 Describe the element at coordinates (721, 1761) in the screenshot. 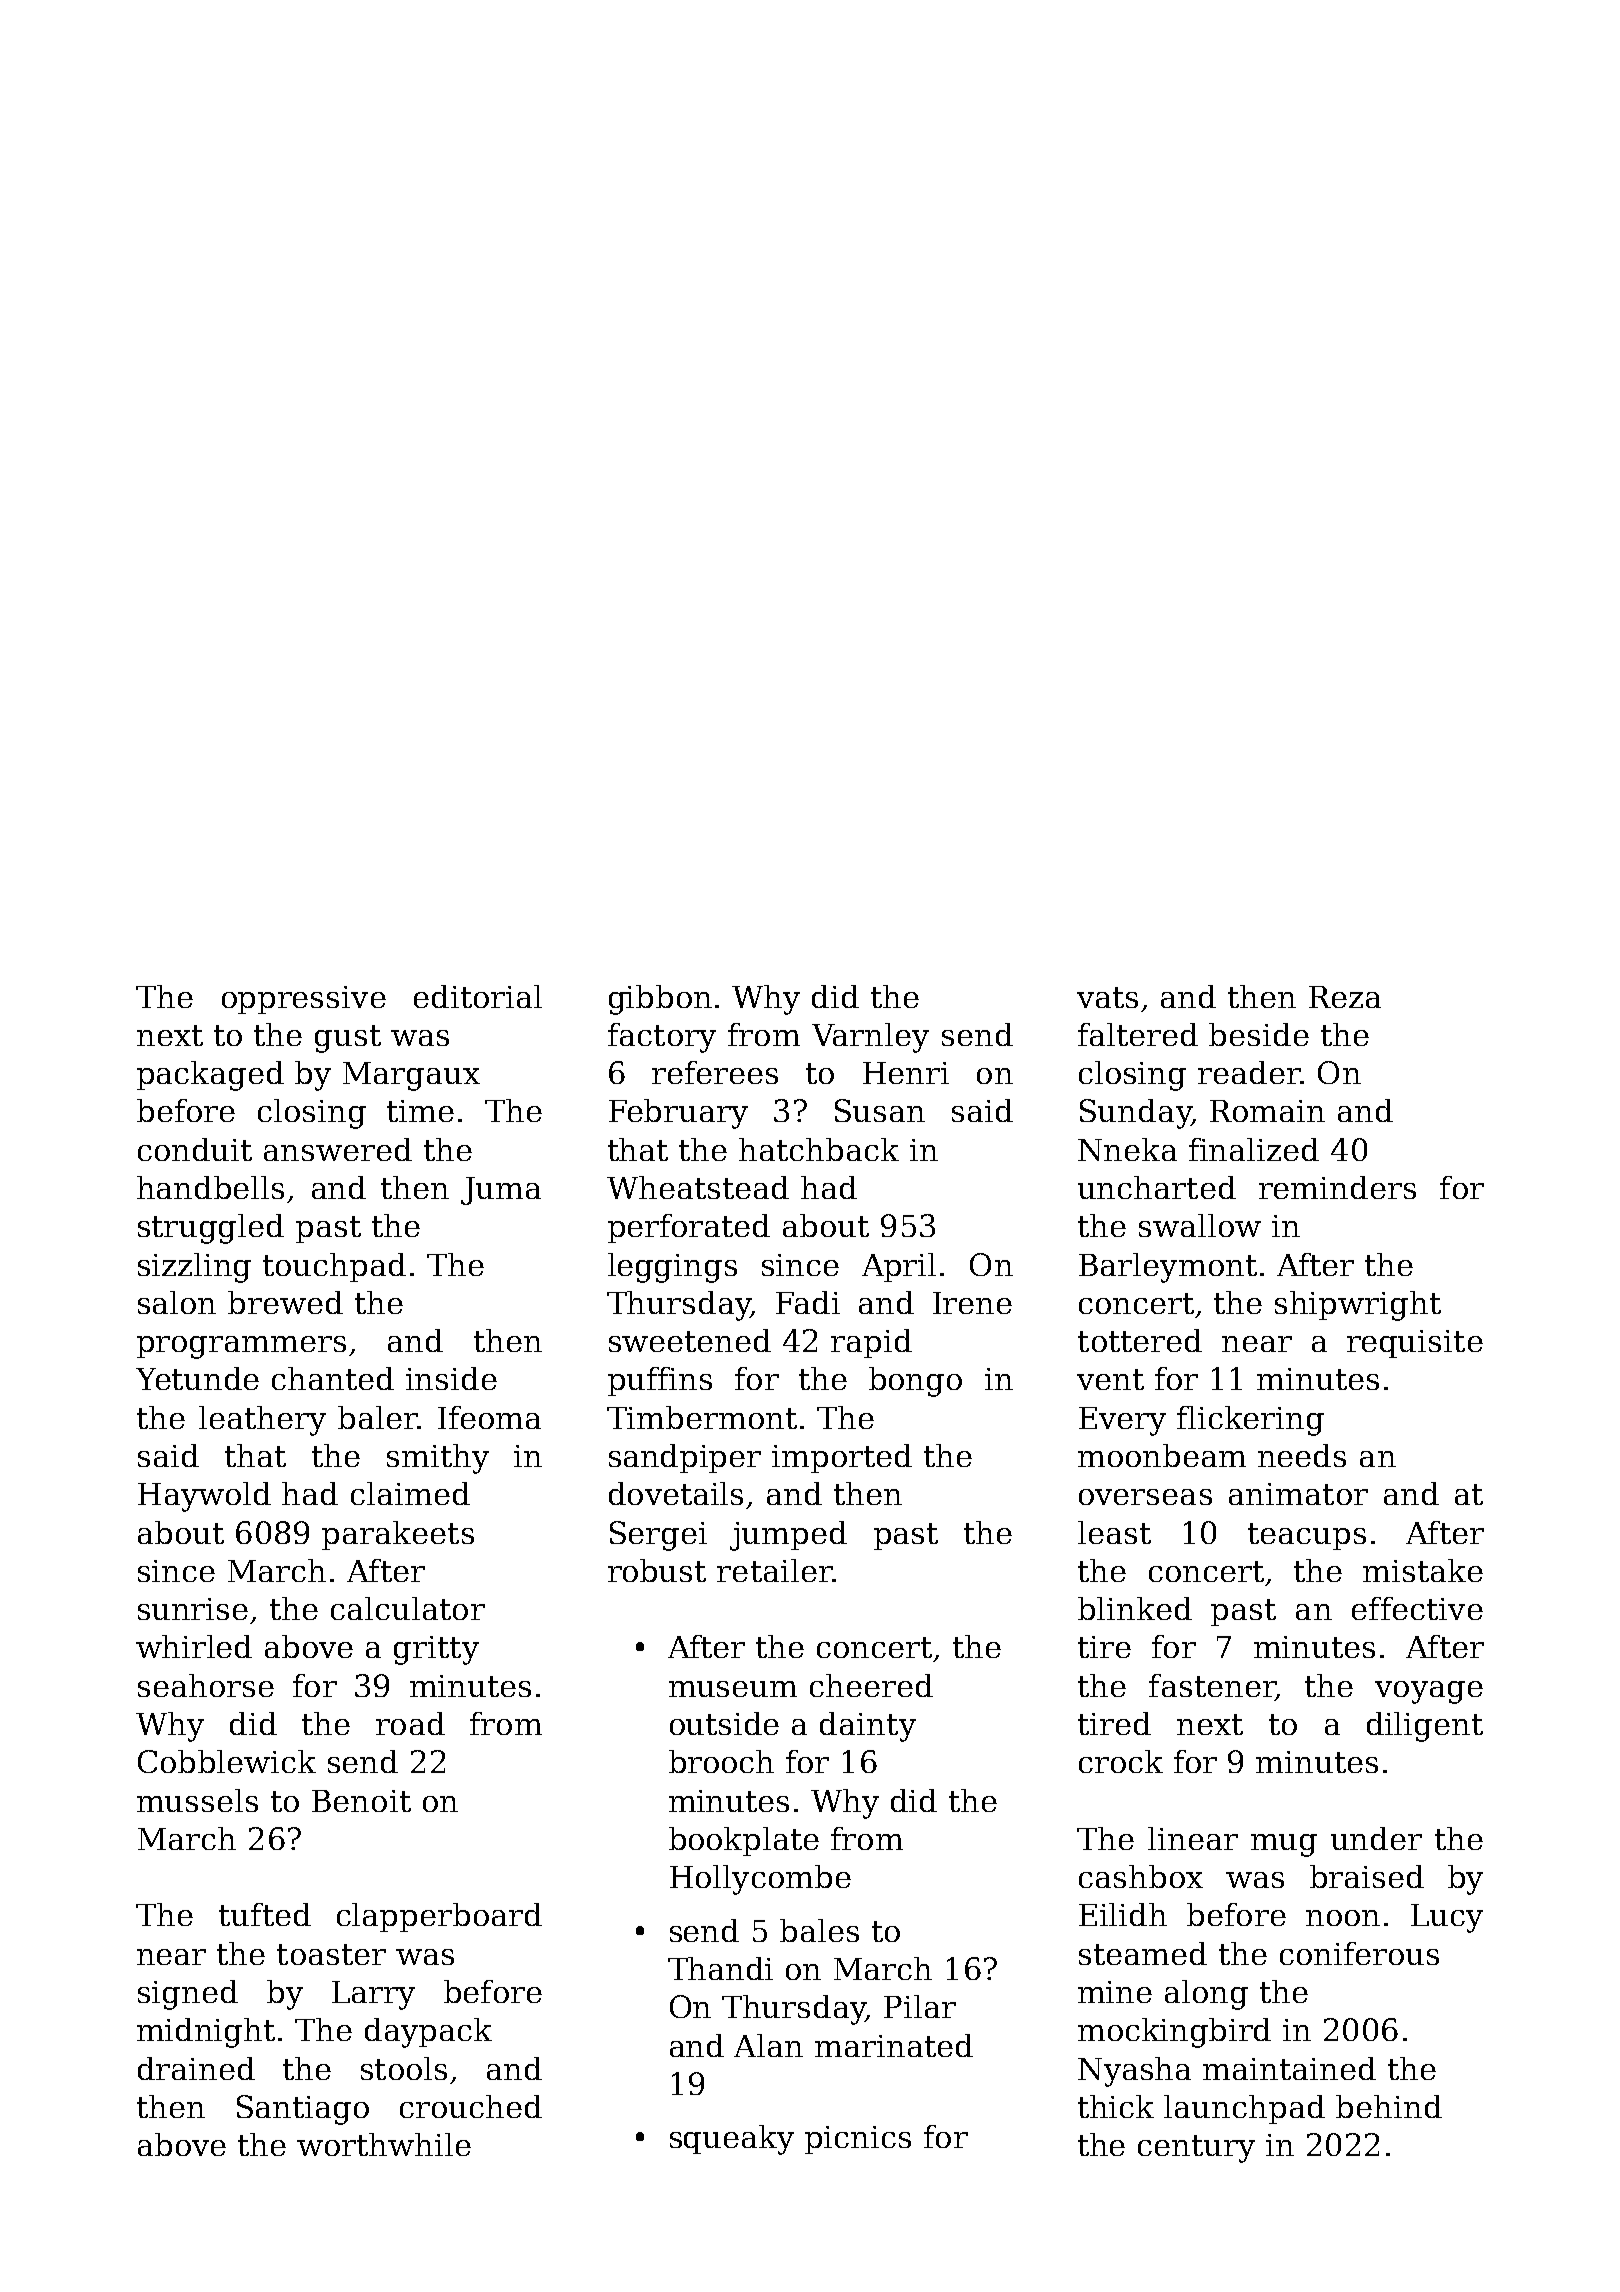

I see `brooch` at that location.
